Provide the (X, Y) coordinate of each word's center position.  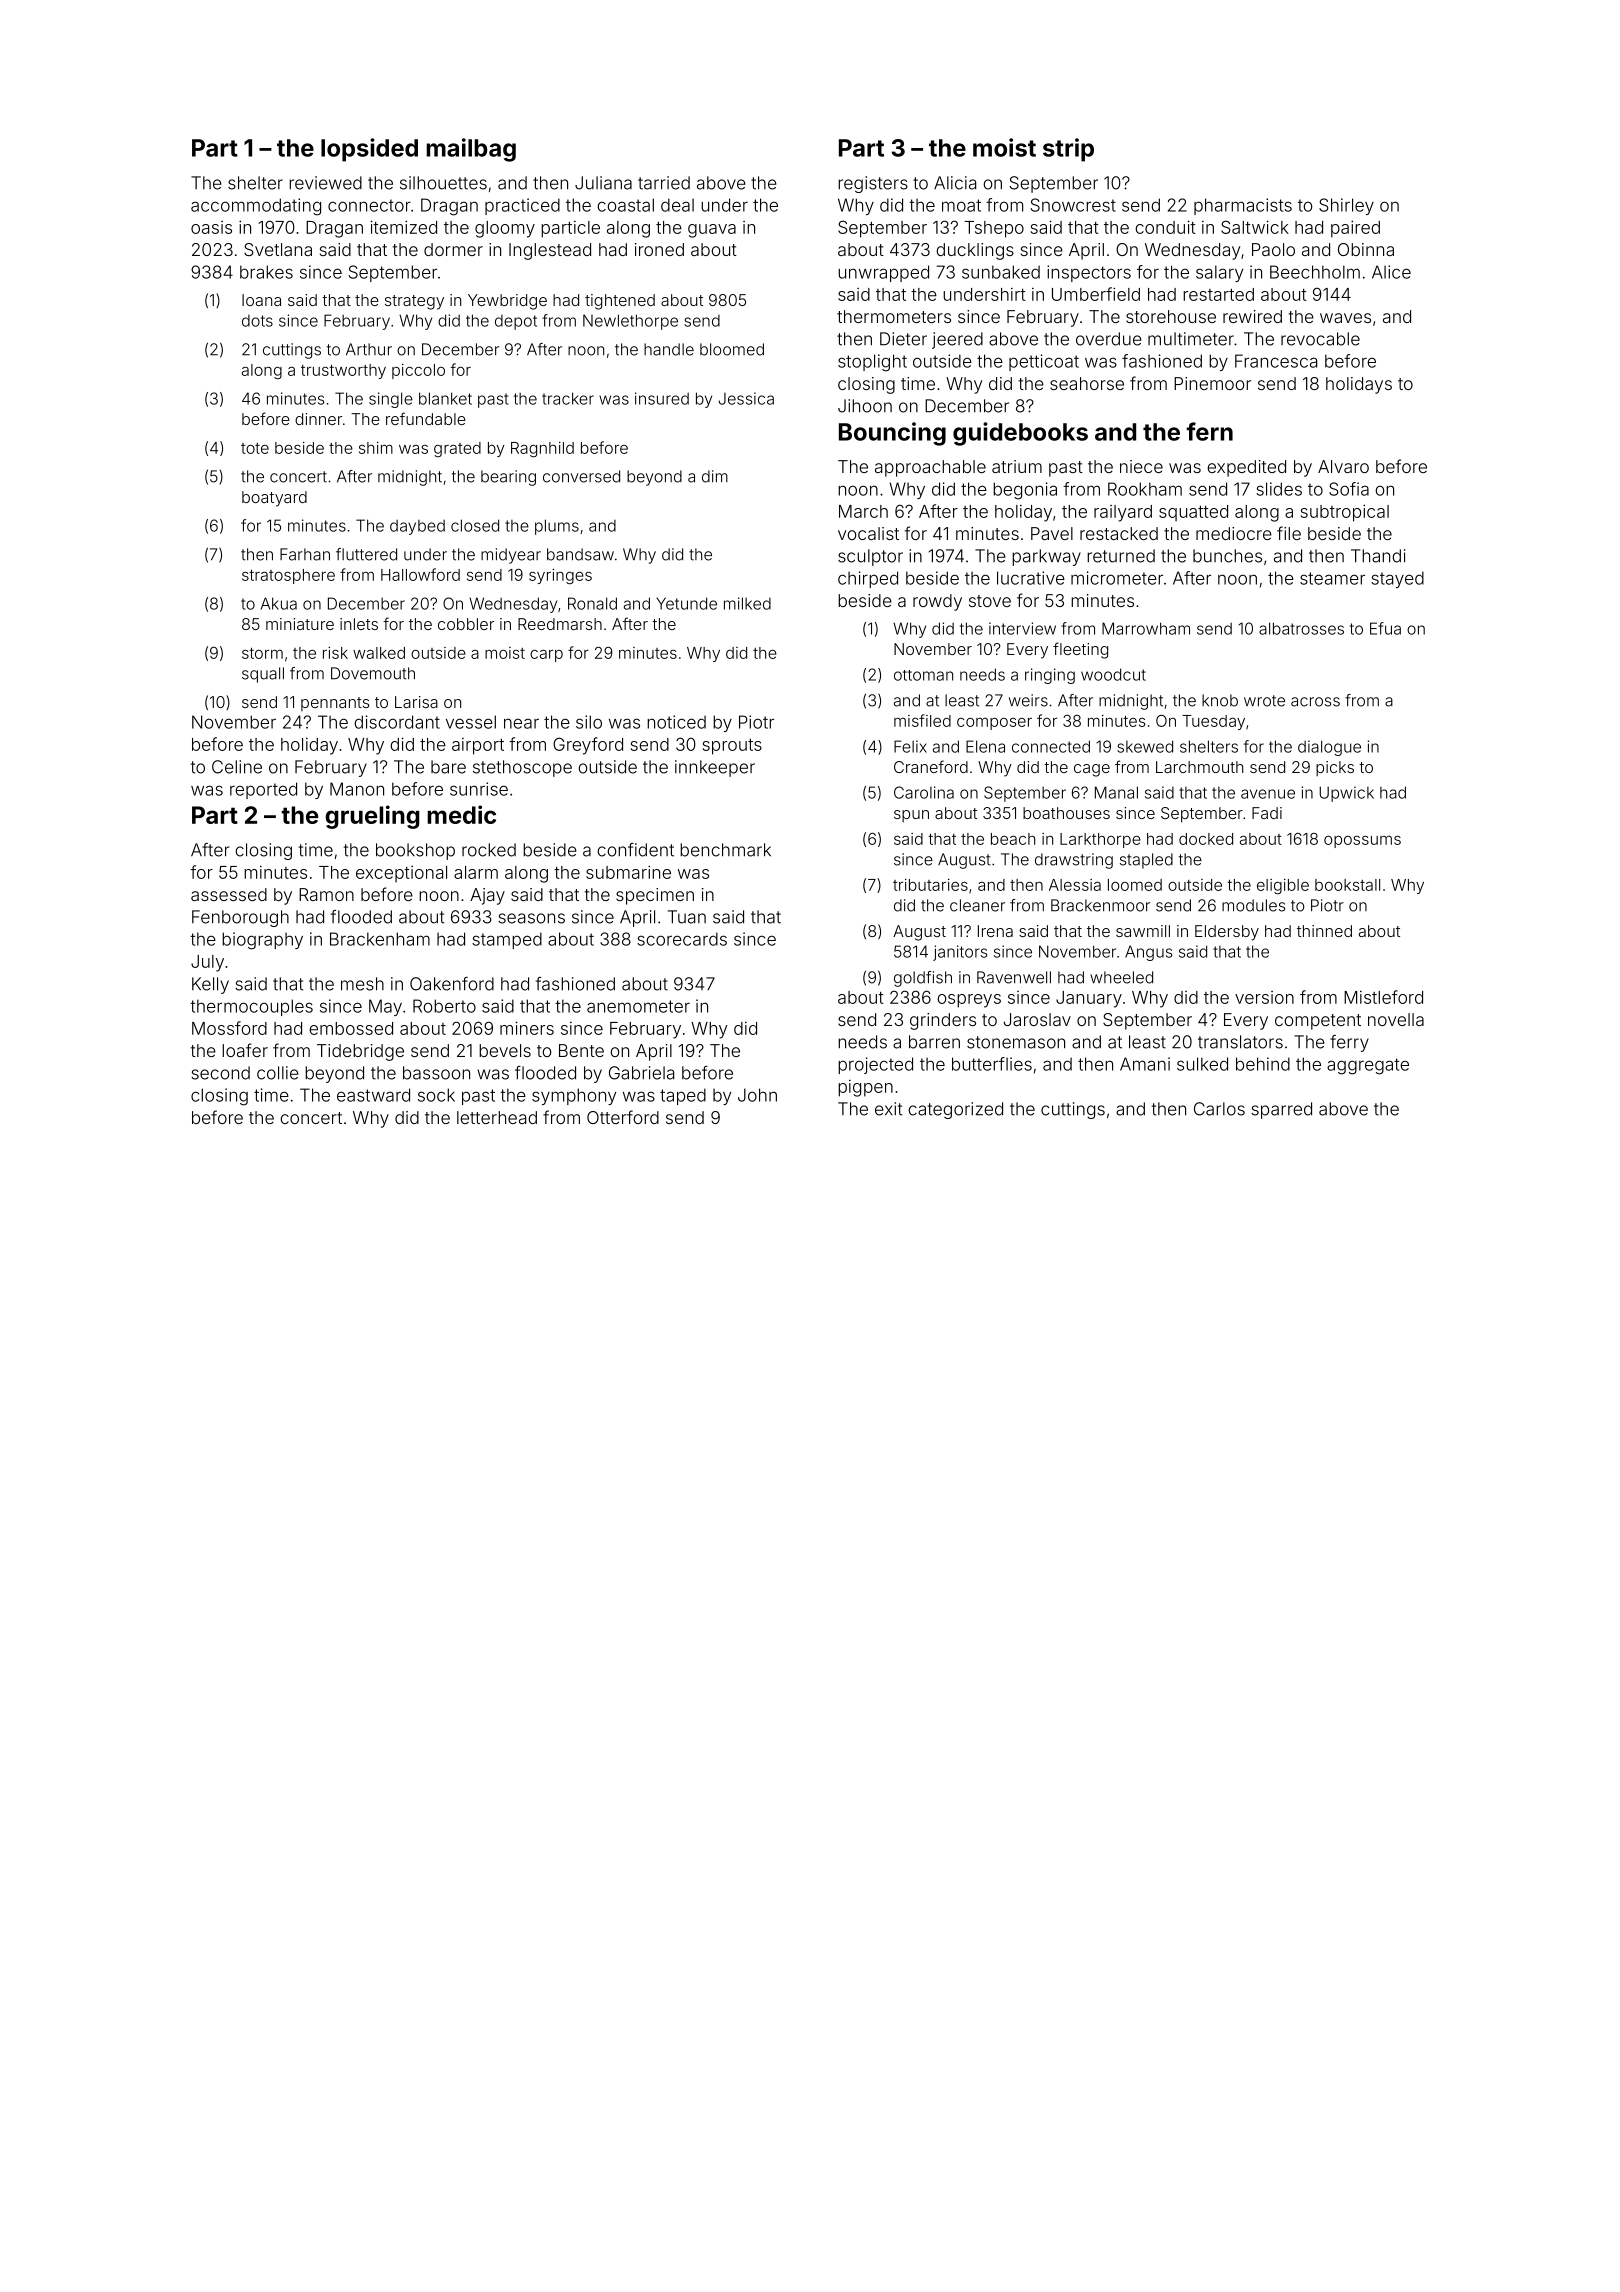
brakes (266, 272)
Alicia (955, 183)
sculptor (870, 557)
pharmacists (1243, 206)
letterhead (497, 1117)
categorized (955, 1110)
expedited (1246, 468)
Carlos (1219, 1109)
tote (255, 448)
